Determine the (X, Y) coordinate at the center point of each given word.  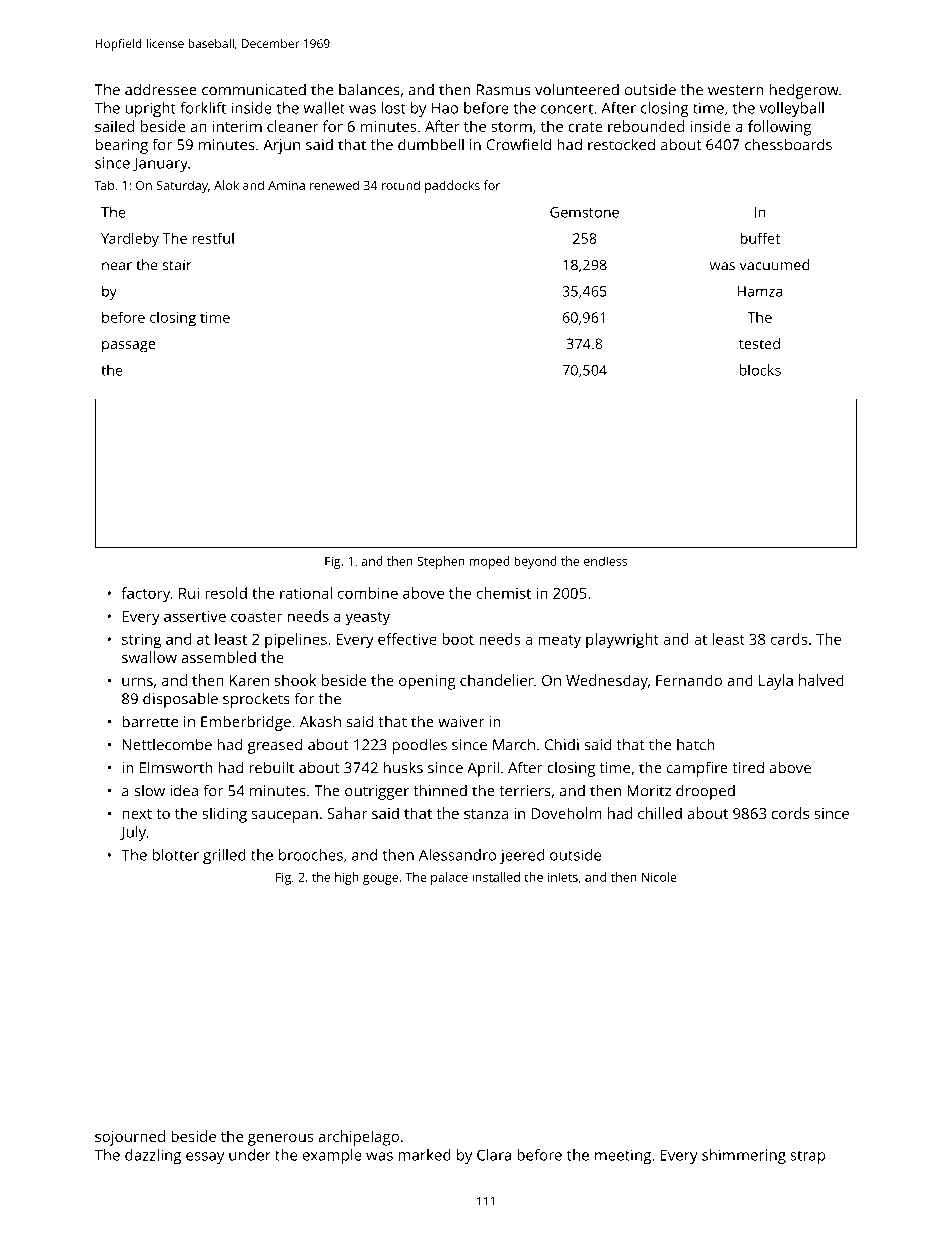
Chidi (562, 744)
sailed (114, 126)
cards (789, 639)
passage (128, 347)
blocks (760, 370)
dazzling (153, 1156)
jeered (522, 856)
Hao (444, 108)
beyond (535, 562)
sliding (224, 815)
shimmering (744, 1156)
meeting (623, 1156)
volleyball (792, 109)
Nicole (659, 877)
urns (137, 682)
